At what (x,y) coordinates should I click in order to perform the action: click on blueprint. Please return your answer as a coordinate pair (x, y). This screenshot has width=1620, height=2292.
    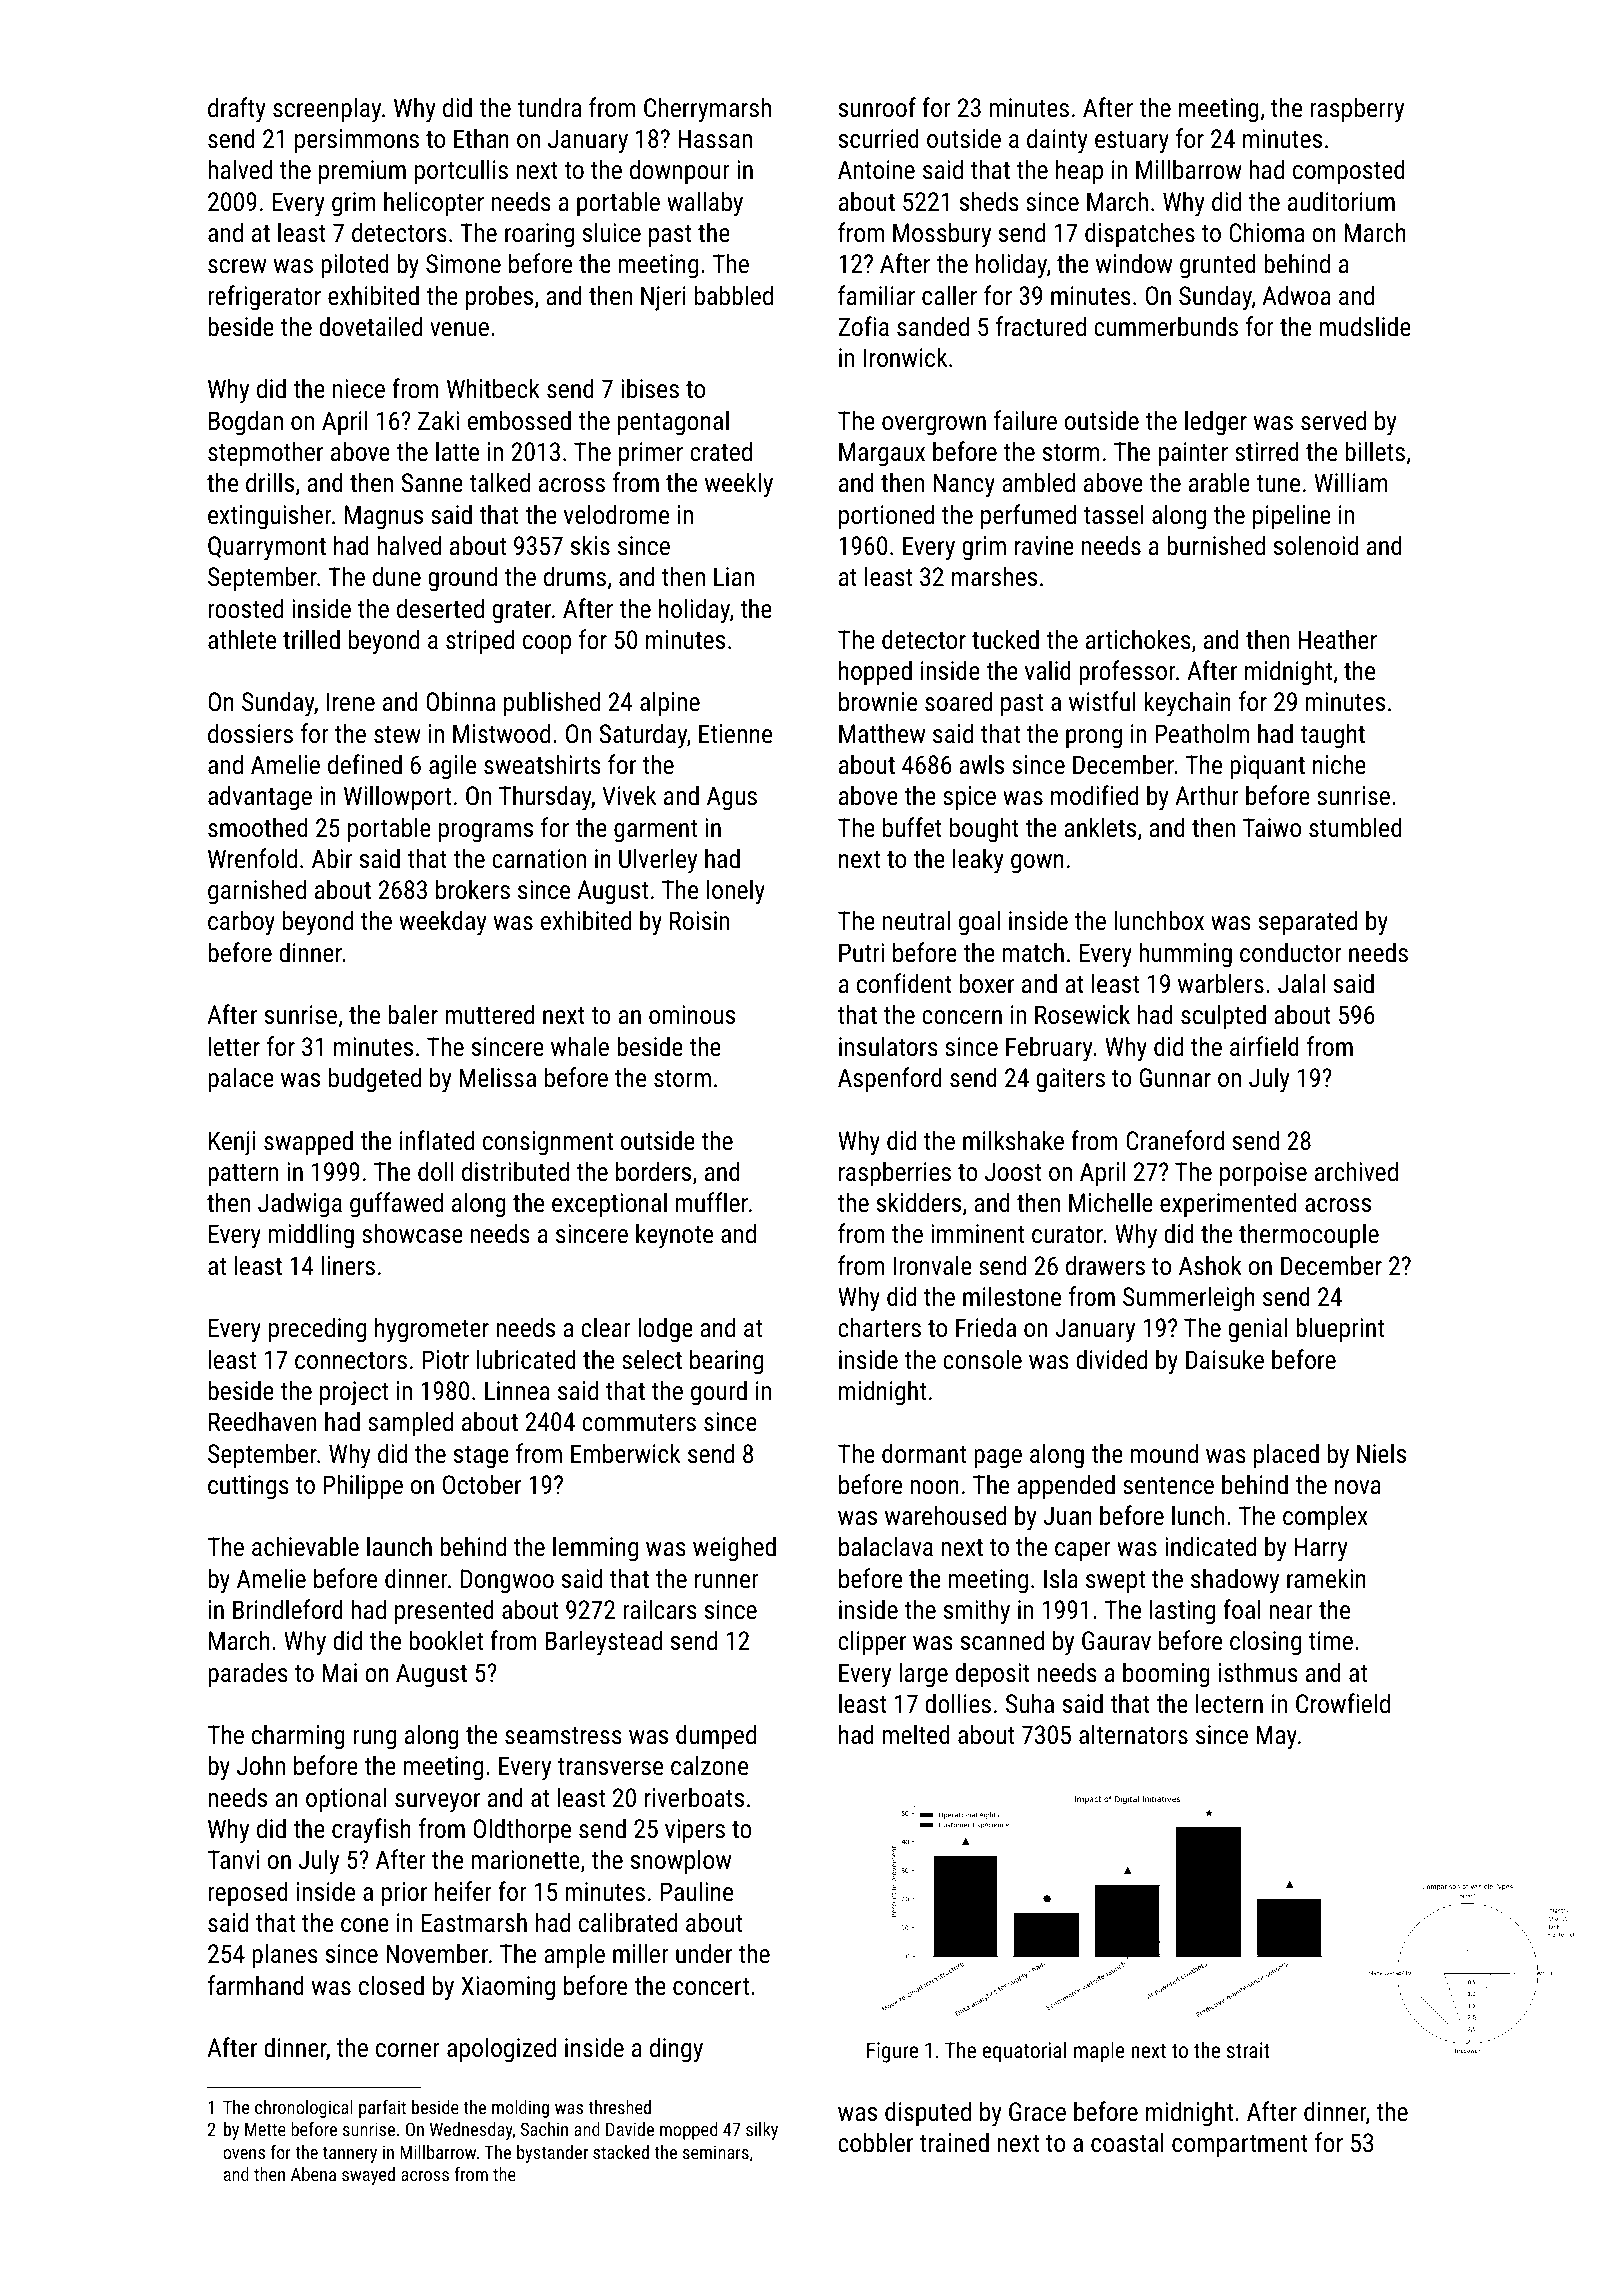
    Looking at the image, I should click on (1340, 1330).
